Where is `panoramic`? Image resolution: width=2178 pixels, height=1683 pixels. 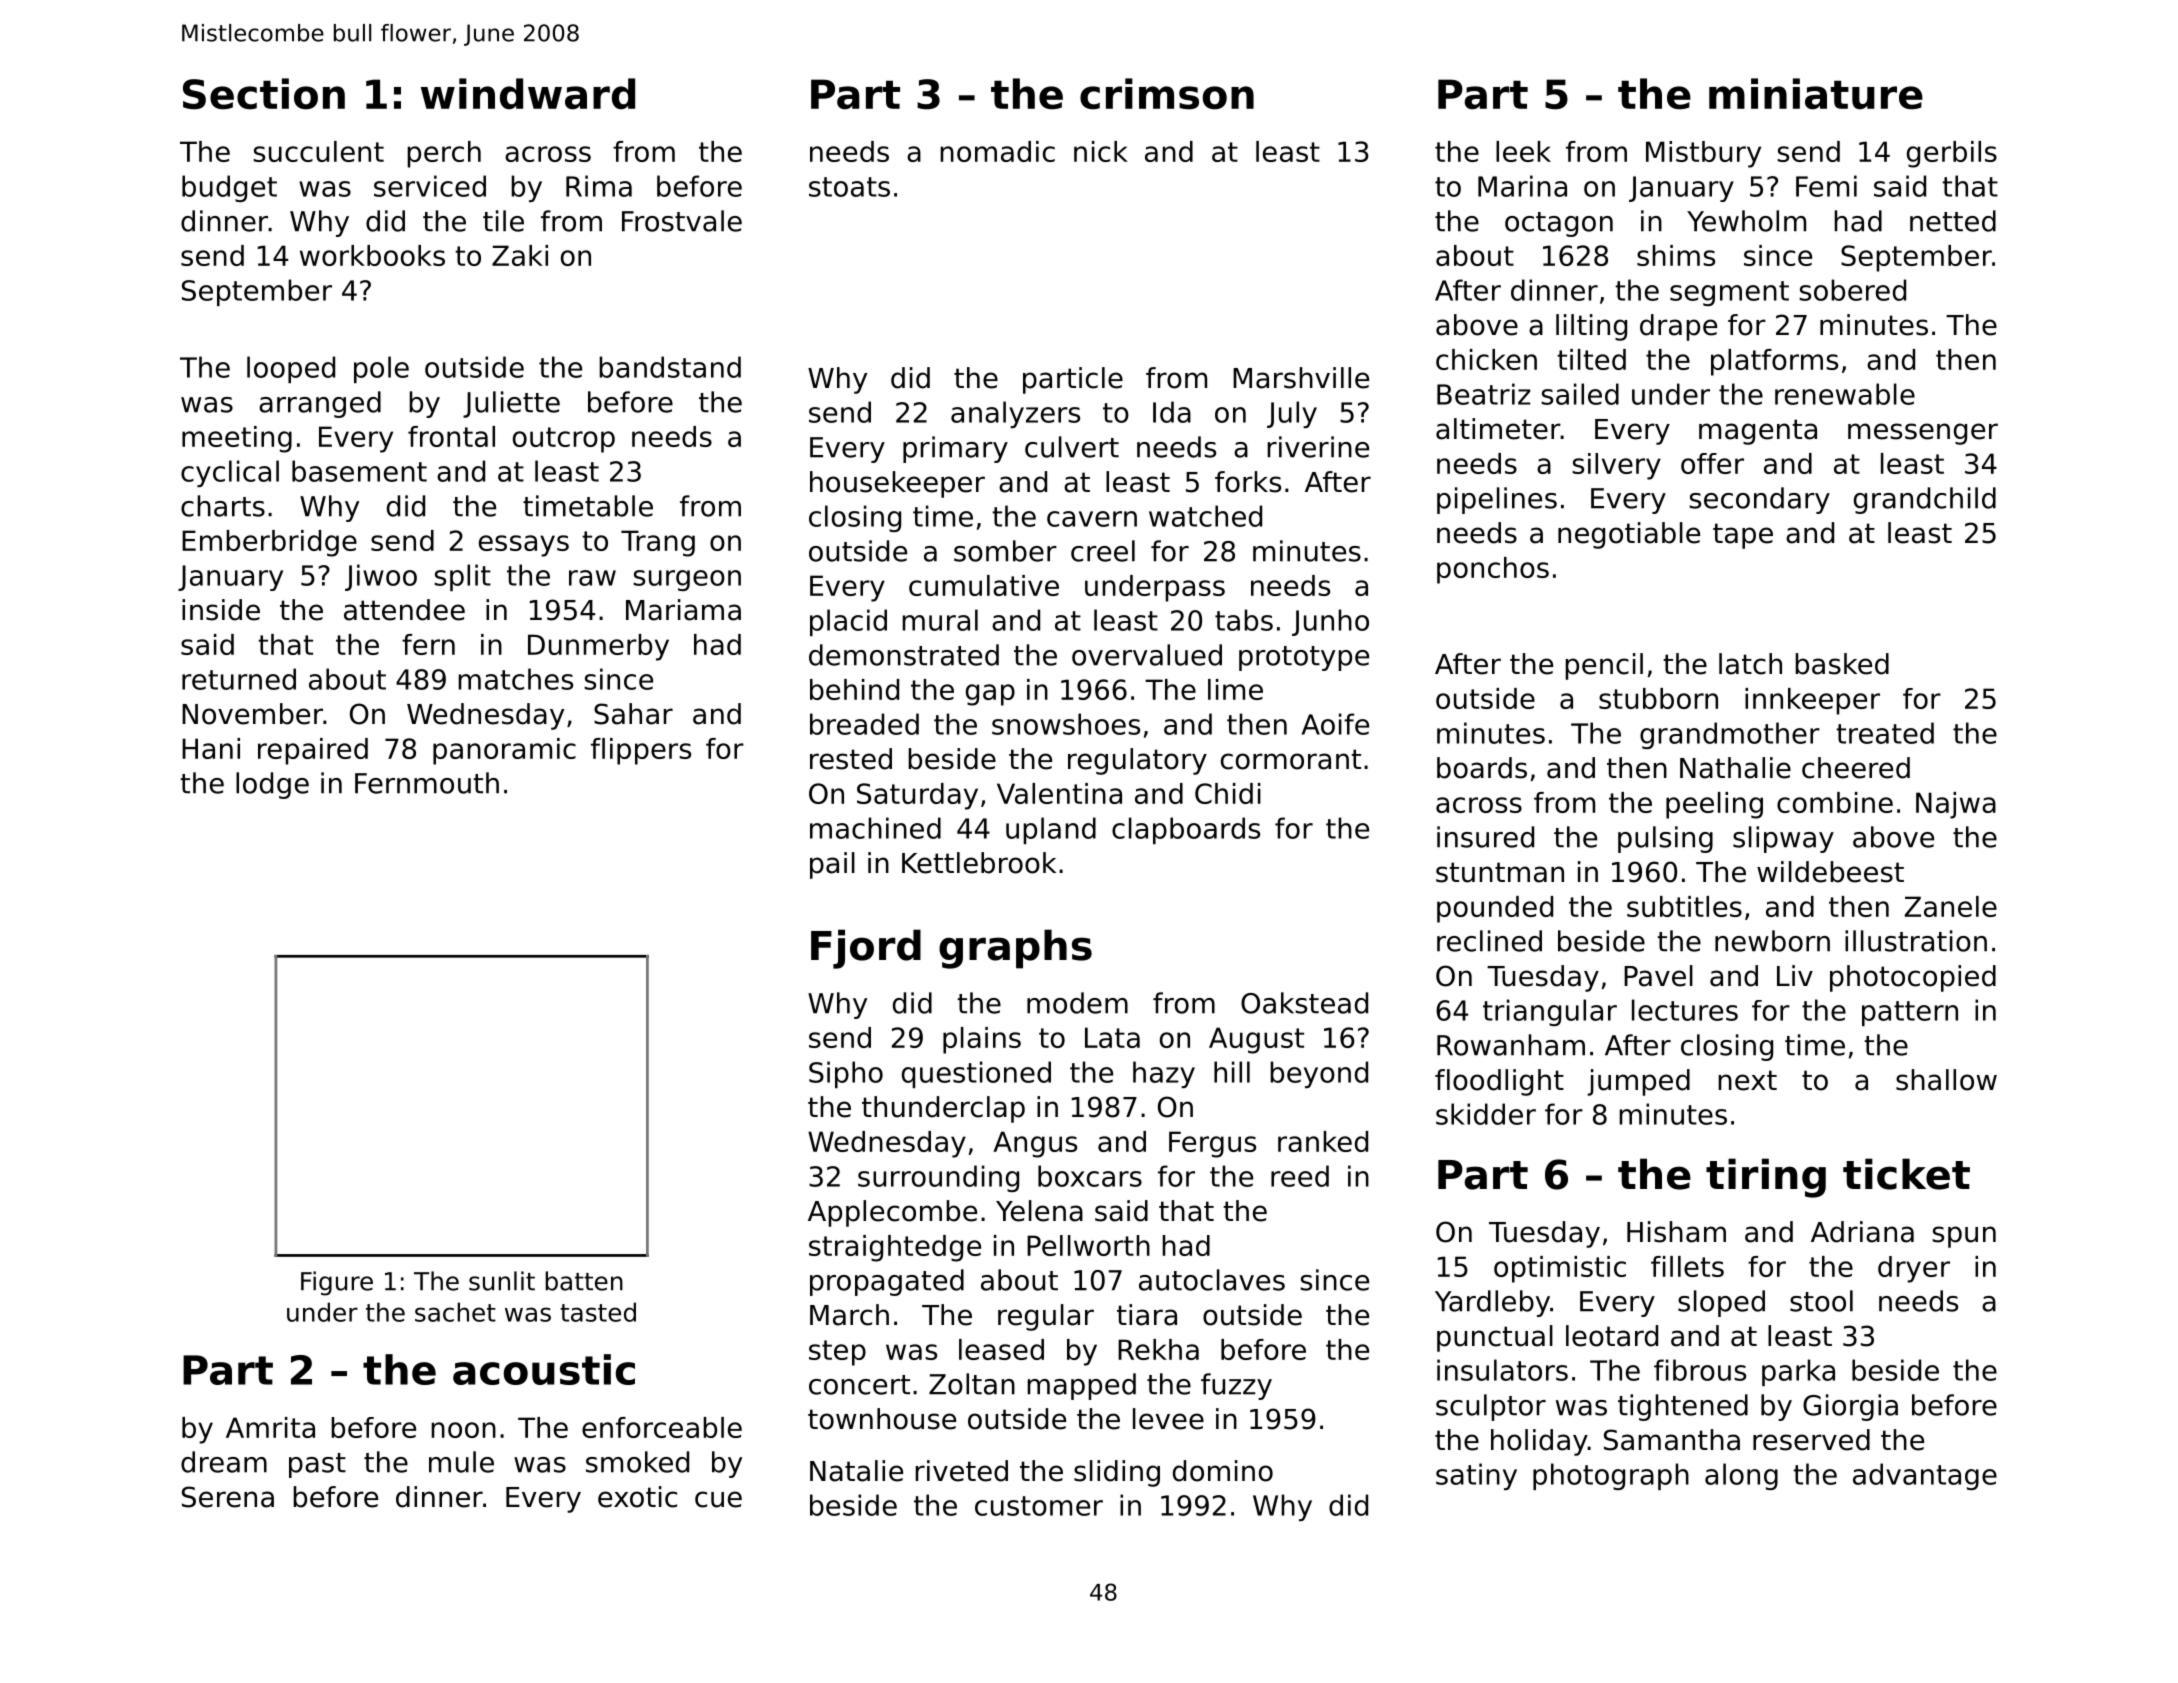
panoramic is located at coordinates (504, 751).
